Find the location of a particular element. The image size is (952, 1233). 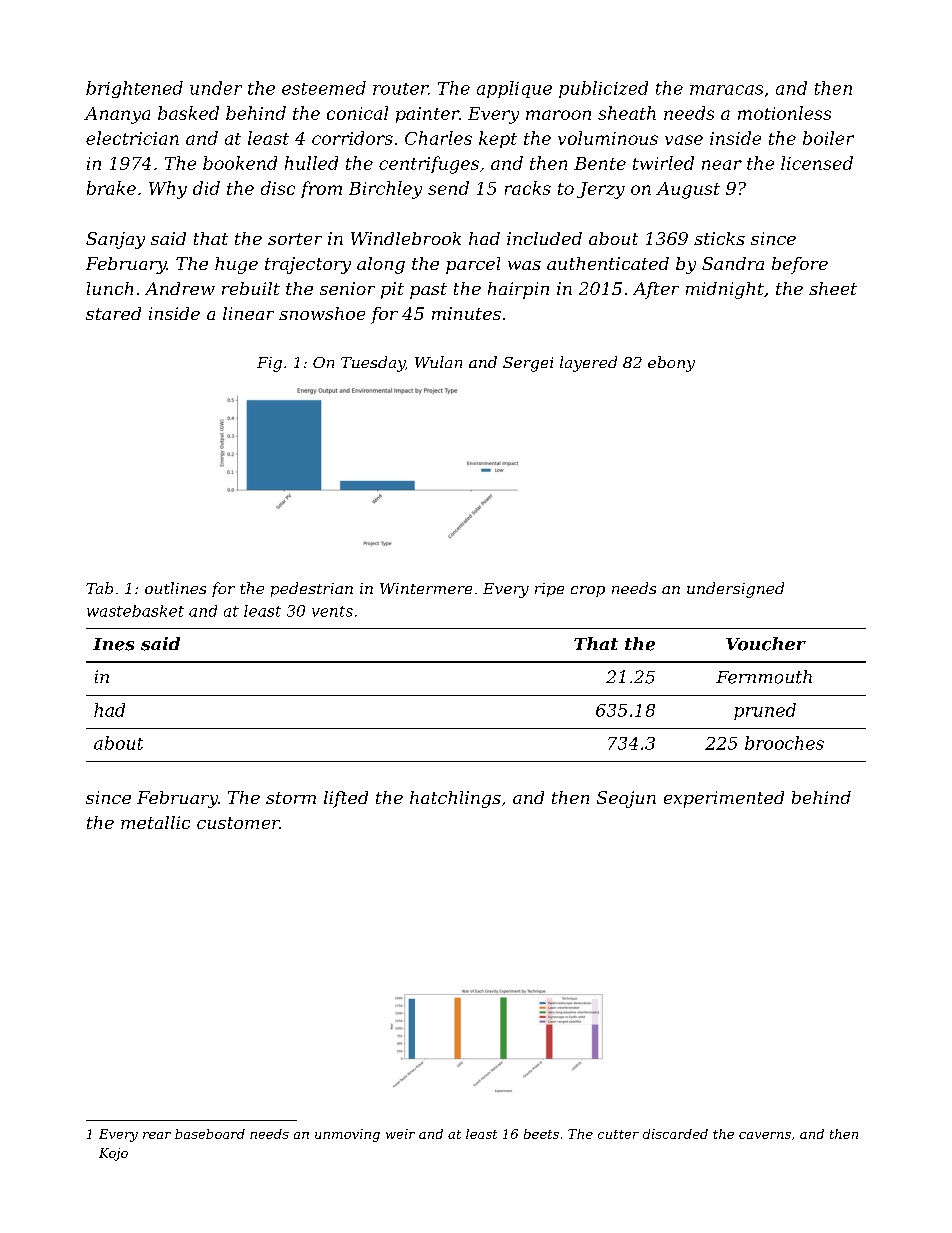

ripe is located at coordinates (549, 590).
